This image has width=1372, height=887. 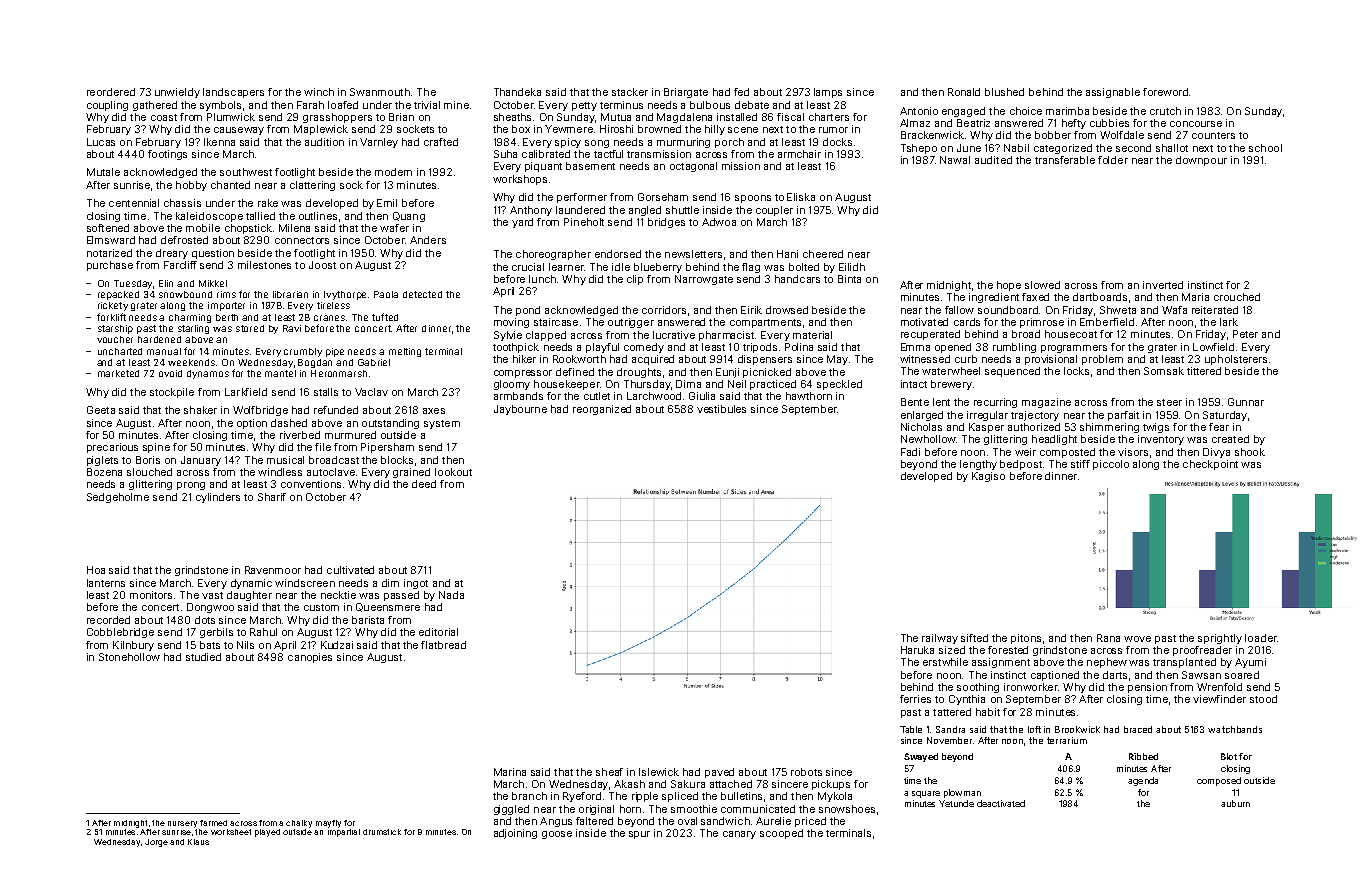 I want to click on Geeta, so click(x=101, y=410).
